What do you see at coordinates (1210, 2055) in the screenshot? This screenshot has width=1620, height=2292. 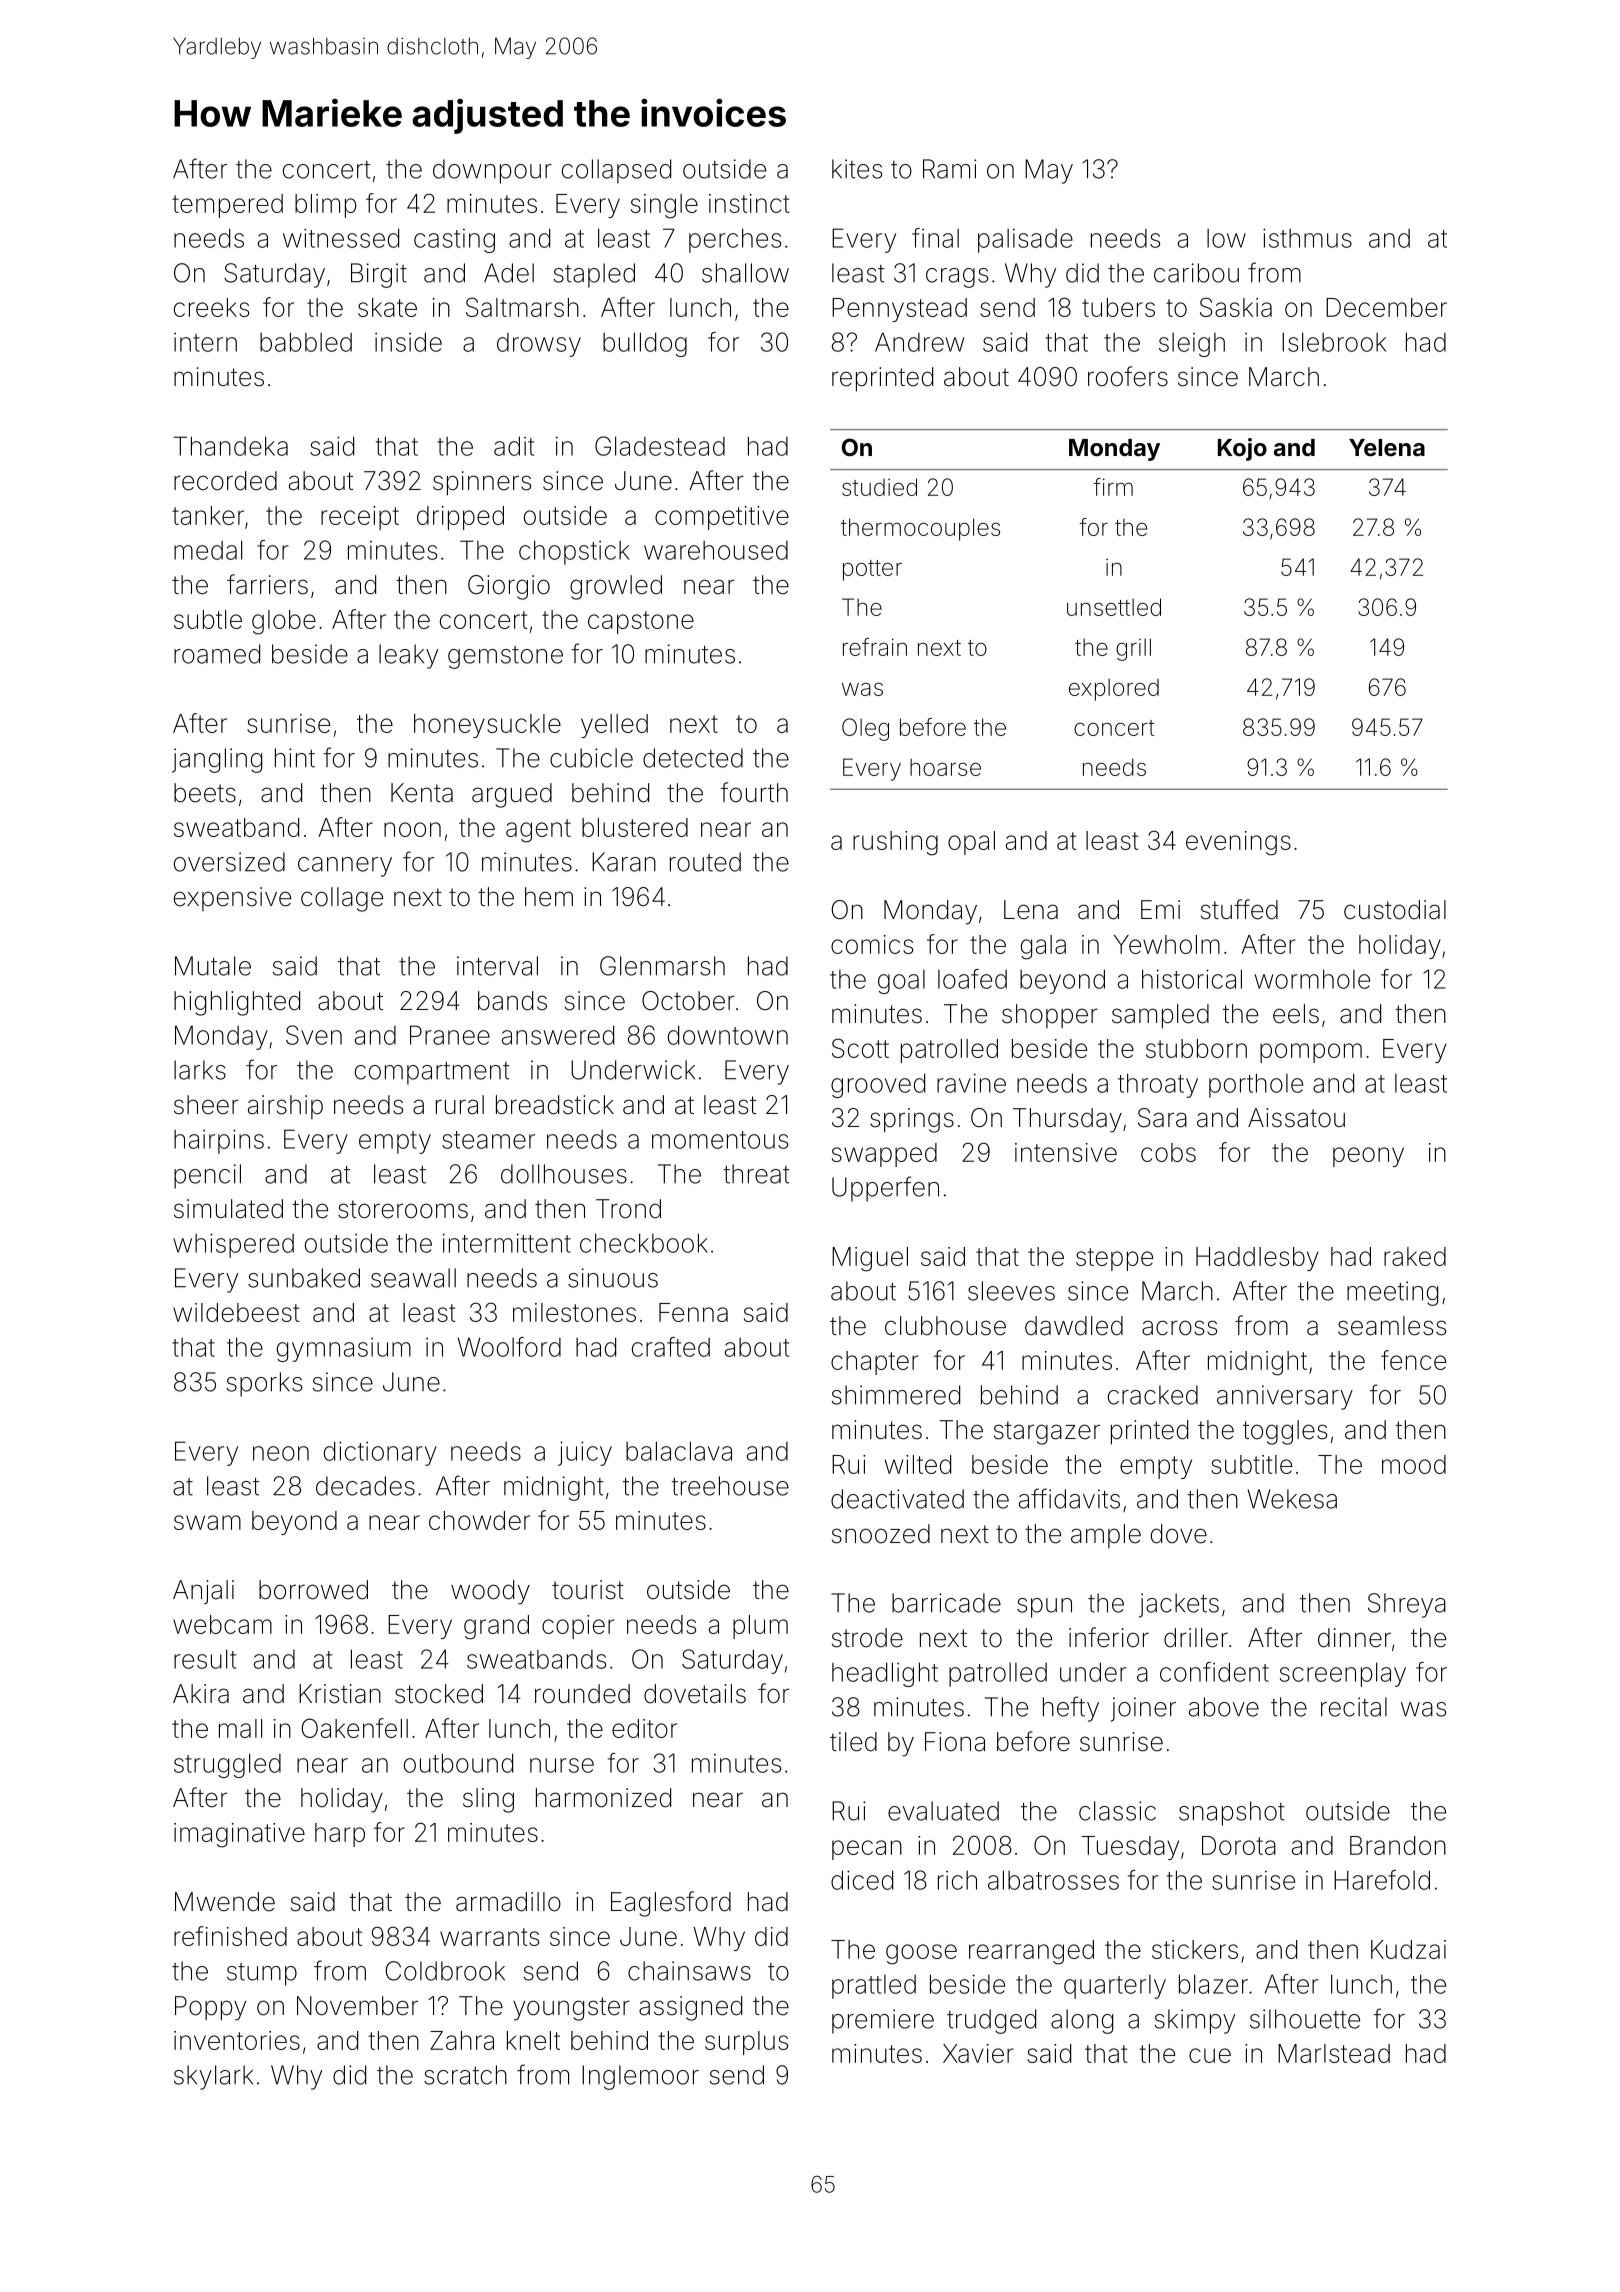 I see `cue` at bounding box center [1210, 2055].
